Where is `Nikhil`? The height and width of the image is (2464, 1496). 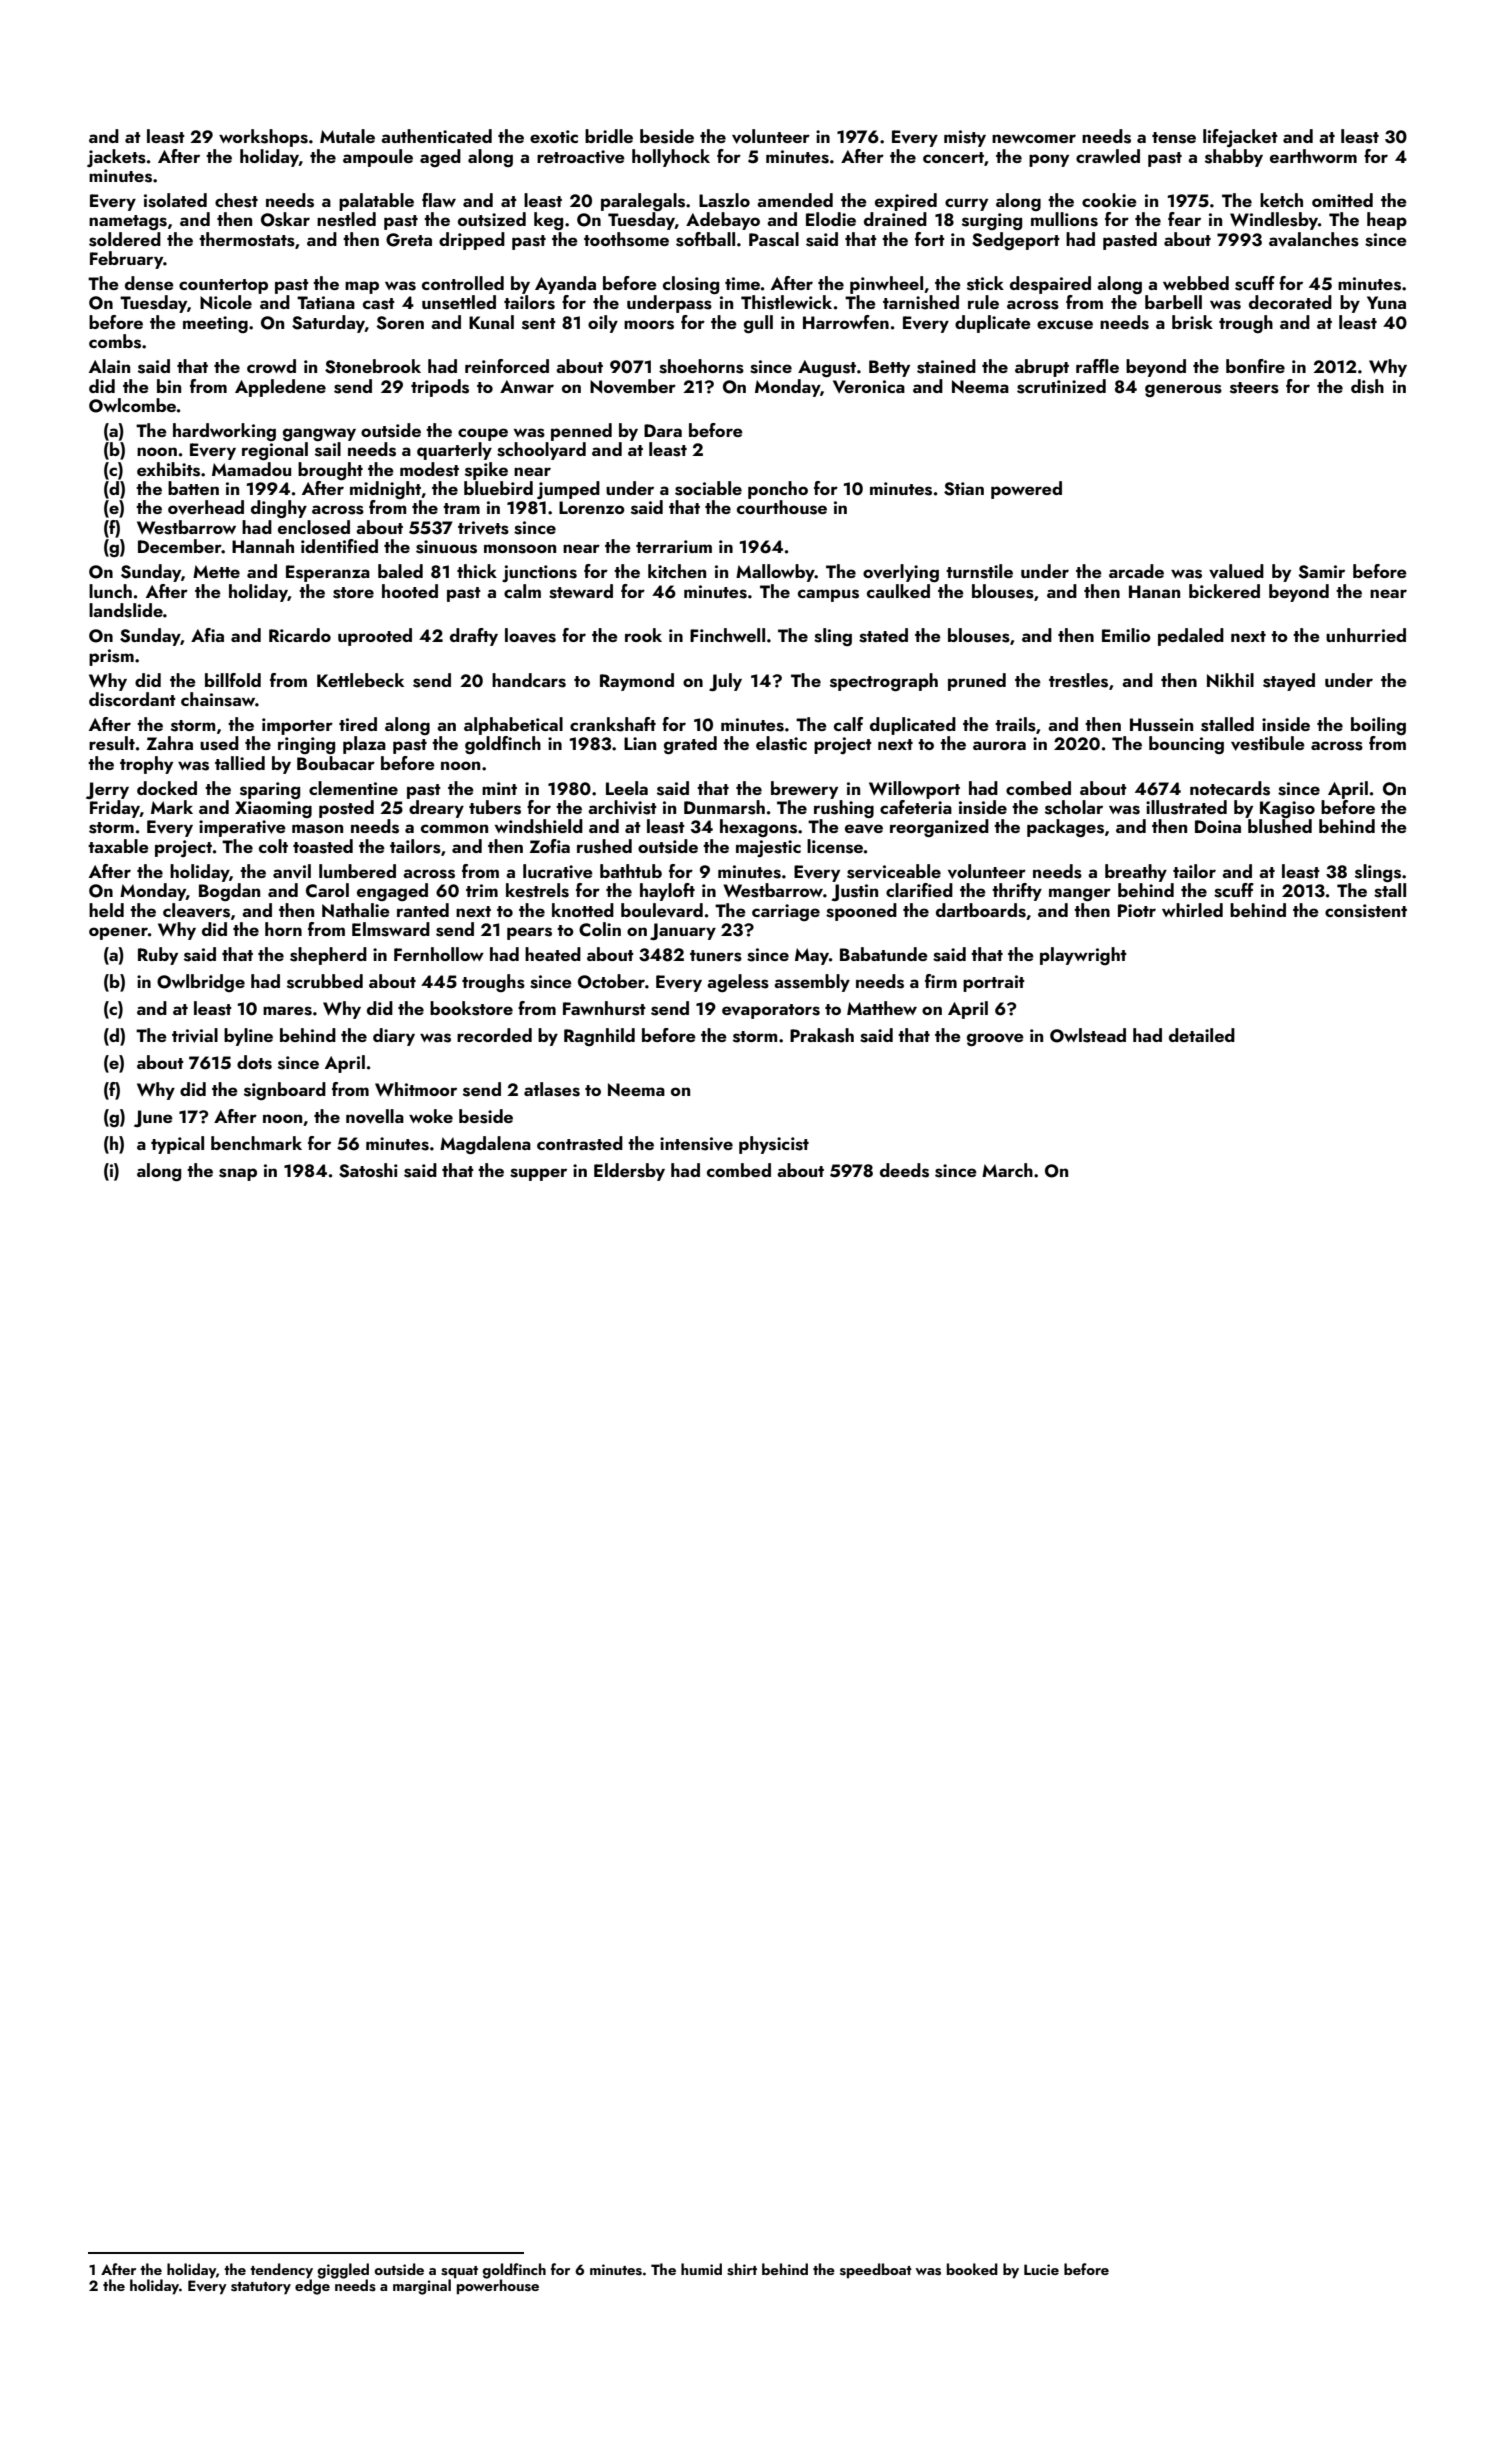
Nikhil is located at coordinates (1230, 680).
